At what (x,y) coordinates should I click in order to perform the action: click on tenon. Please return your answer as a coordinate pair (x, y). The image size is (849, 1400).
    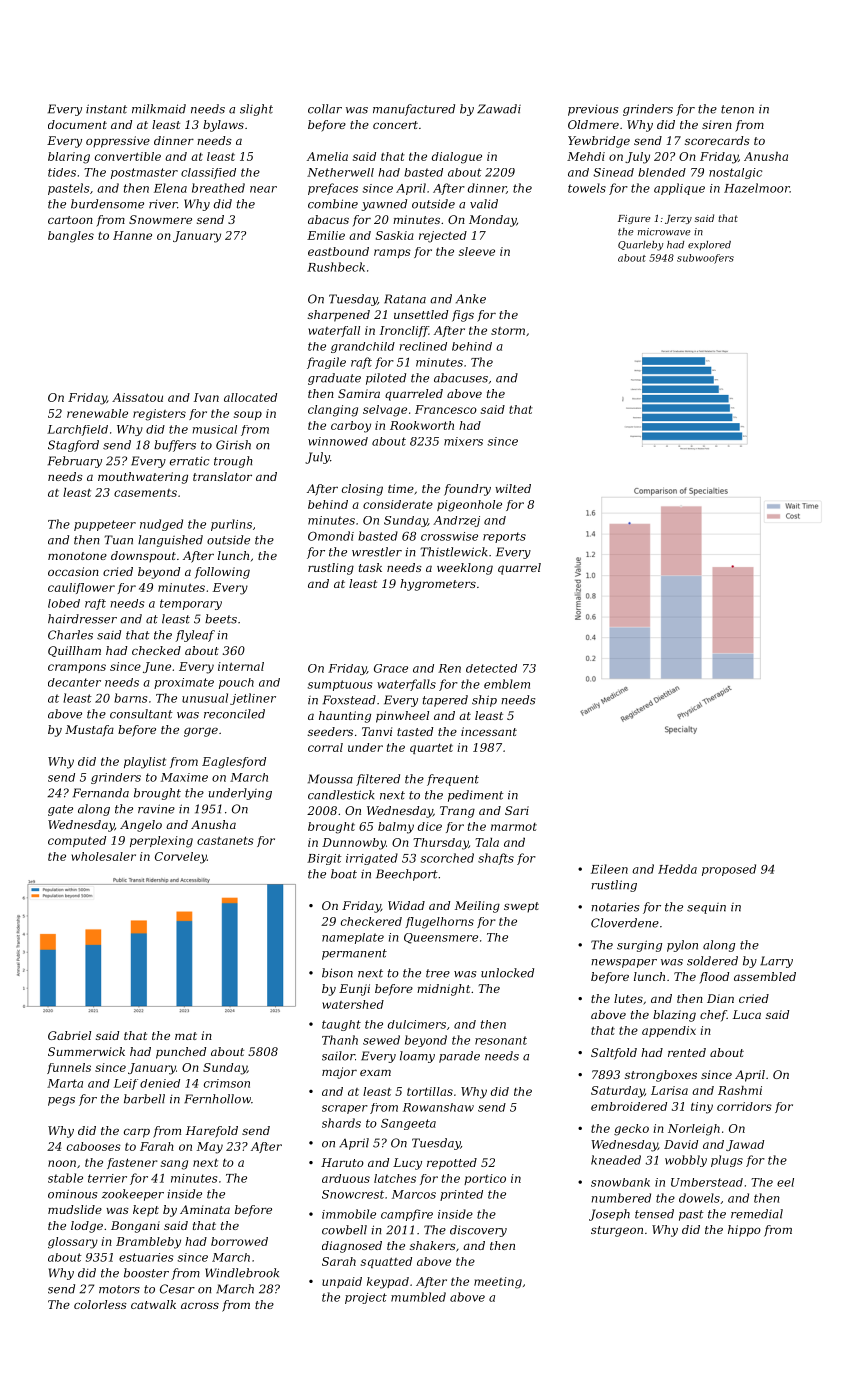
    Looking at the image, I should click on (737, 109).
